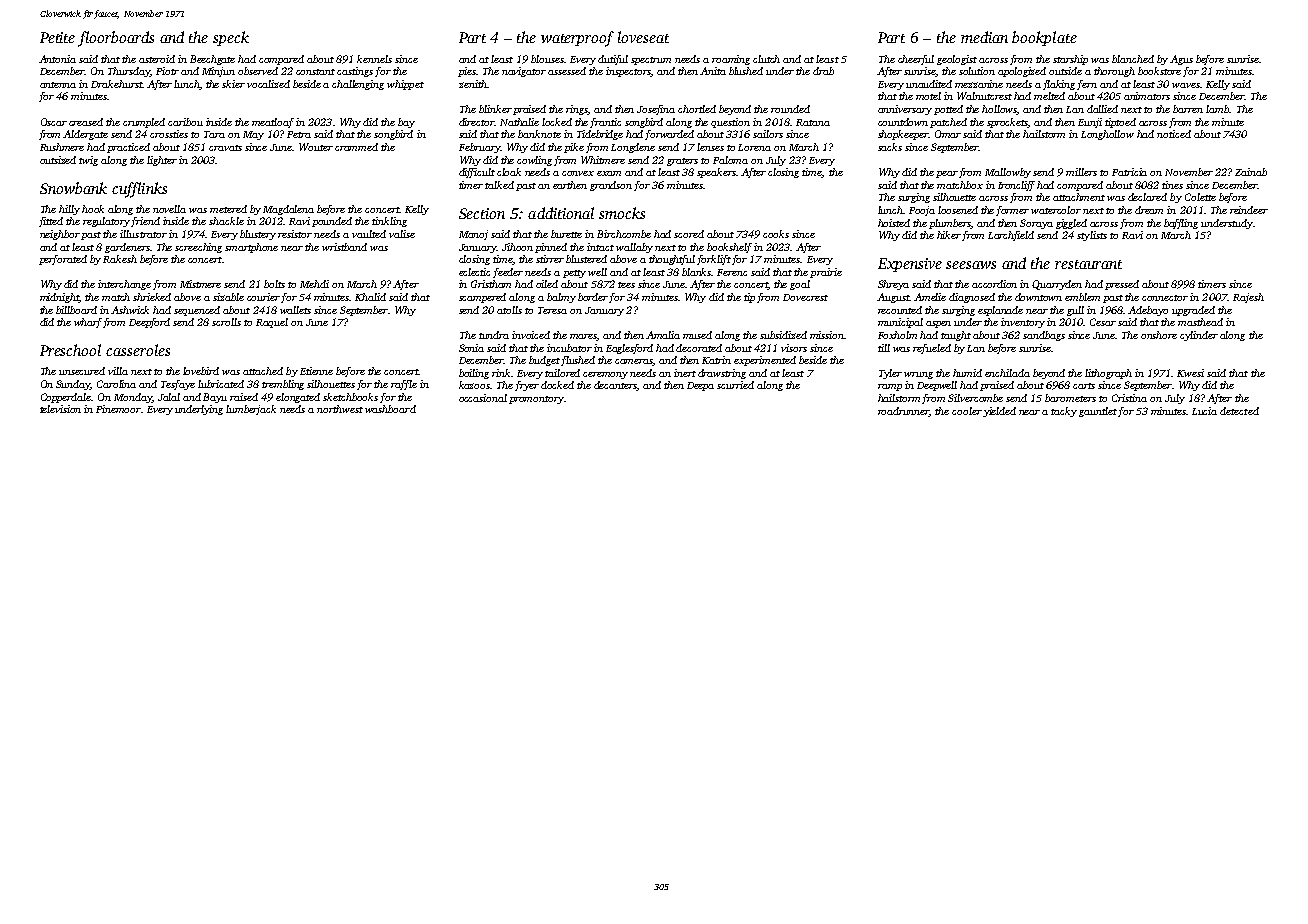 This image has height=924, width=1308. I want to click on Beechgate, so click(212, 60).
